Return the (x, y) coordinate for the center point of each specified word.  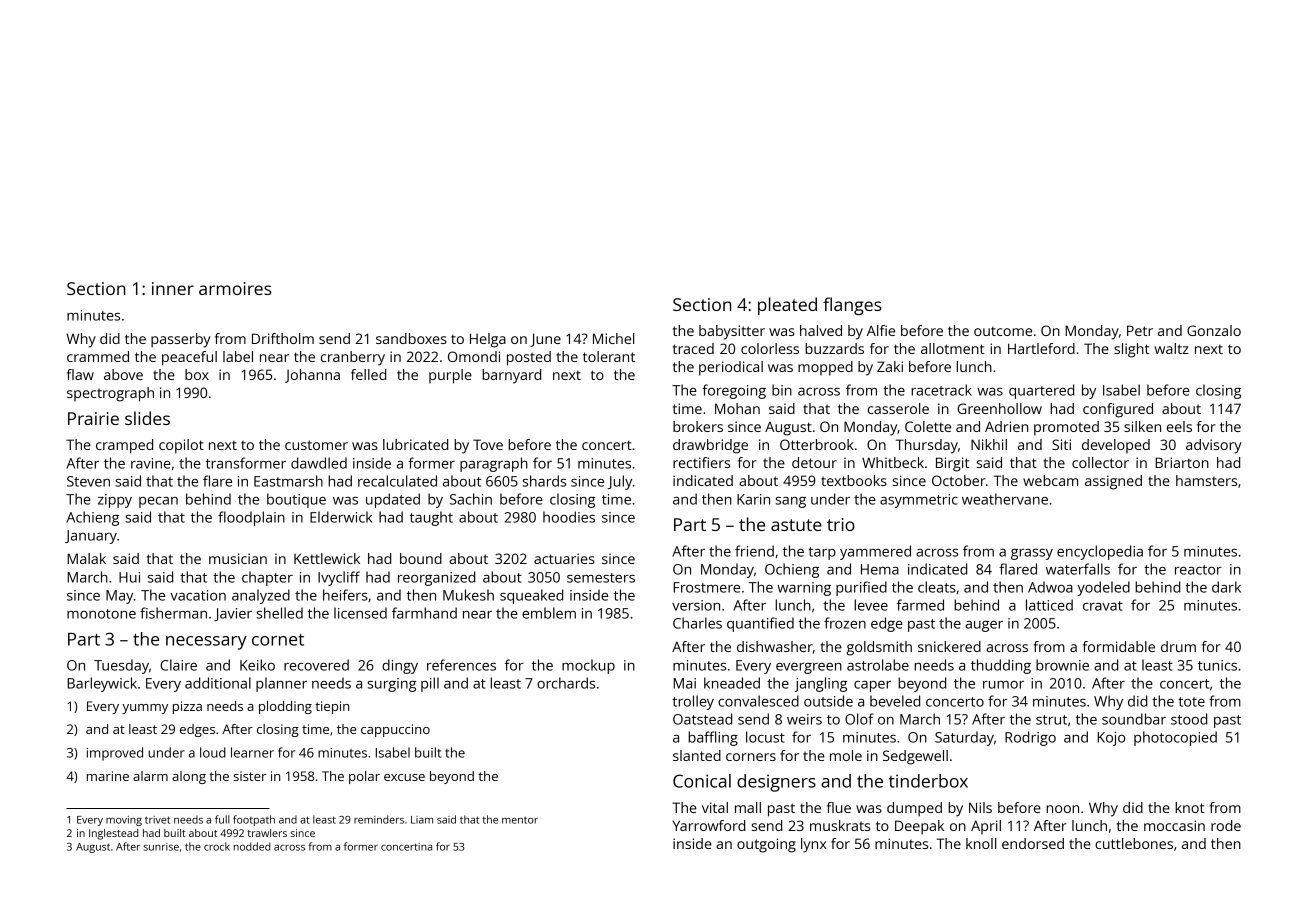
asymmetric (919, 501)
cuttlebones (1134, 843)
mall (748, 807)
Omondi (474, 356)
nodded (252, 846)
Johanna (312, 376)
